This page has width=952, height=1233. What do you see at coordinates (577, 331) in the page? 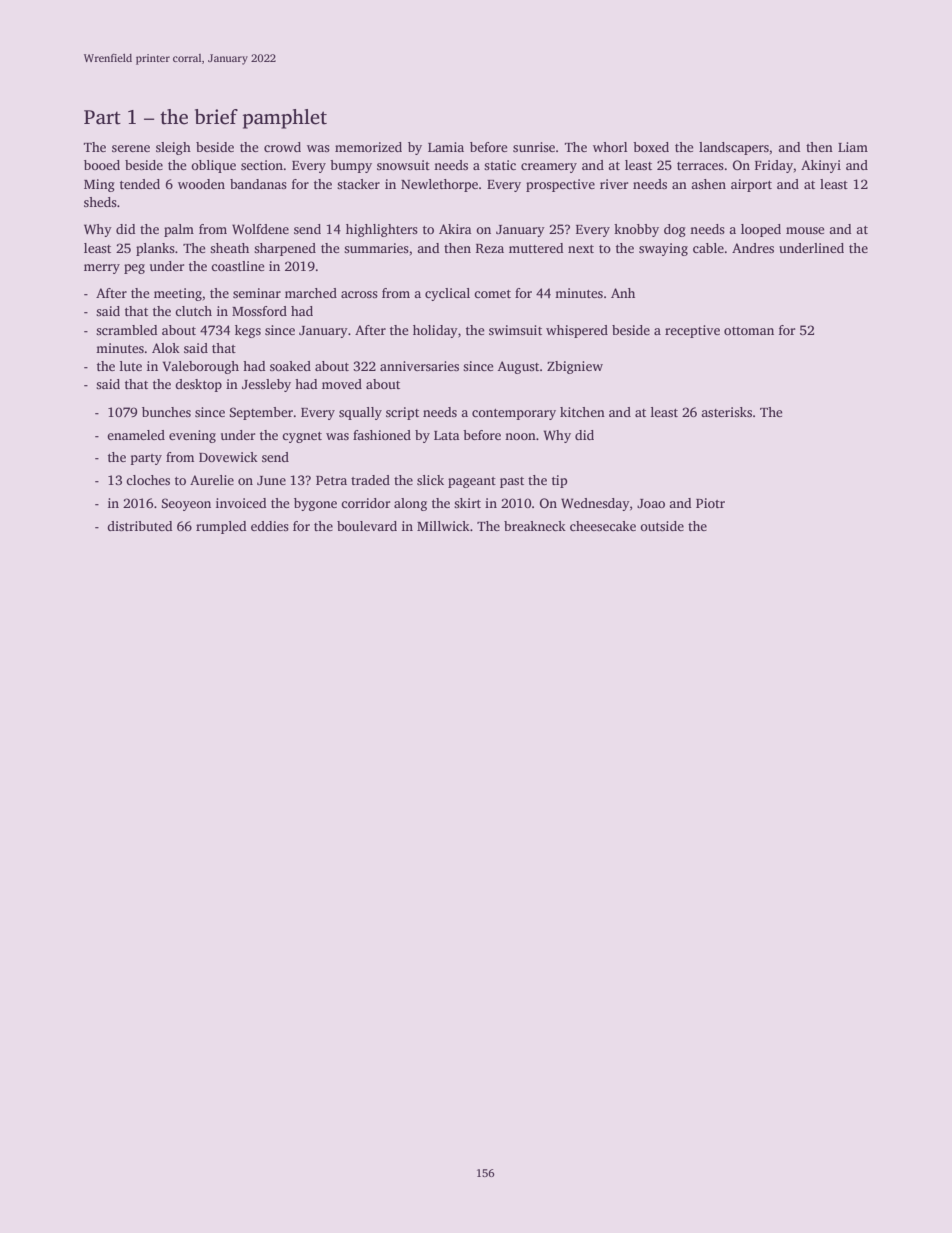
I see `whispered` at bounding box center [577, 331].
